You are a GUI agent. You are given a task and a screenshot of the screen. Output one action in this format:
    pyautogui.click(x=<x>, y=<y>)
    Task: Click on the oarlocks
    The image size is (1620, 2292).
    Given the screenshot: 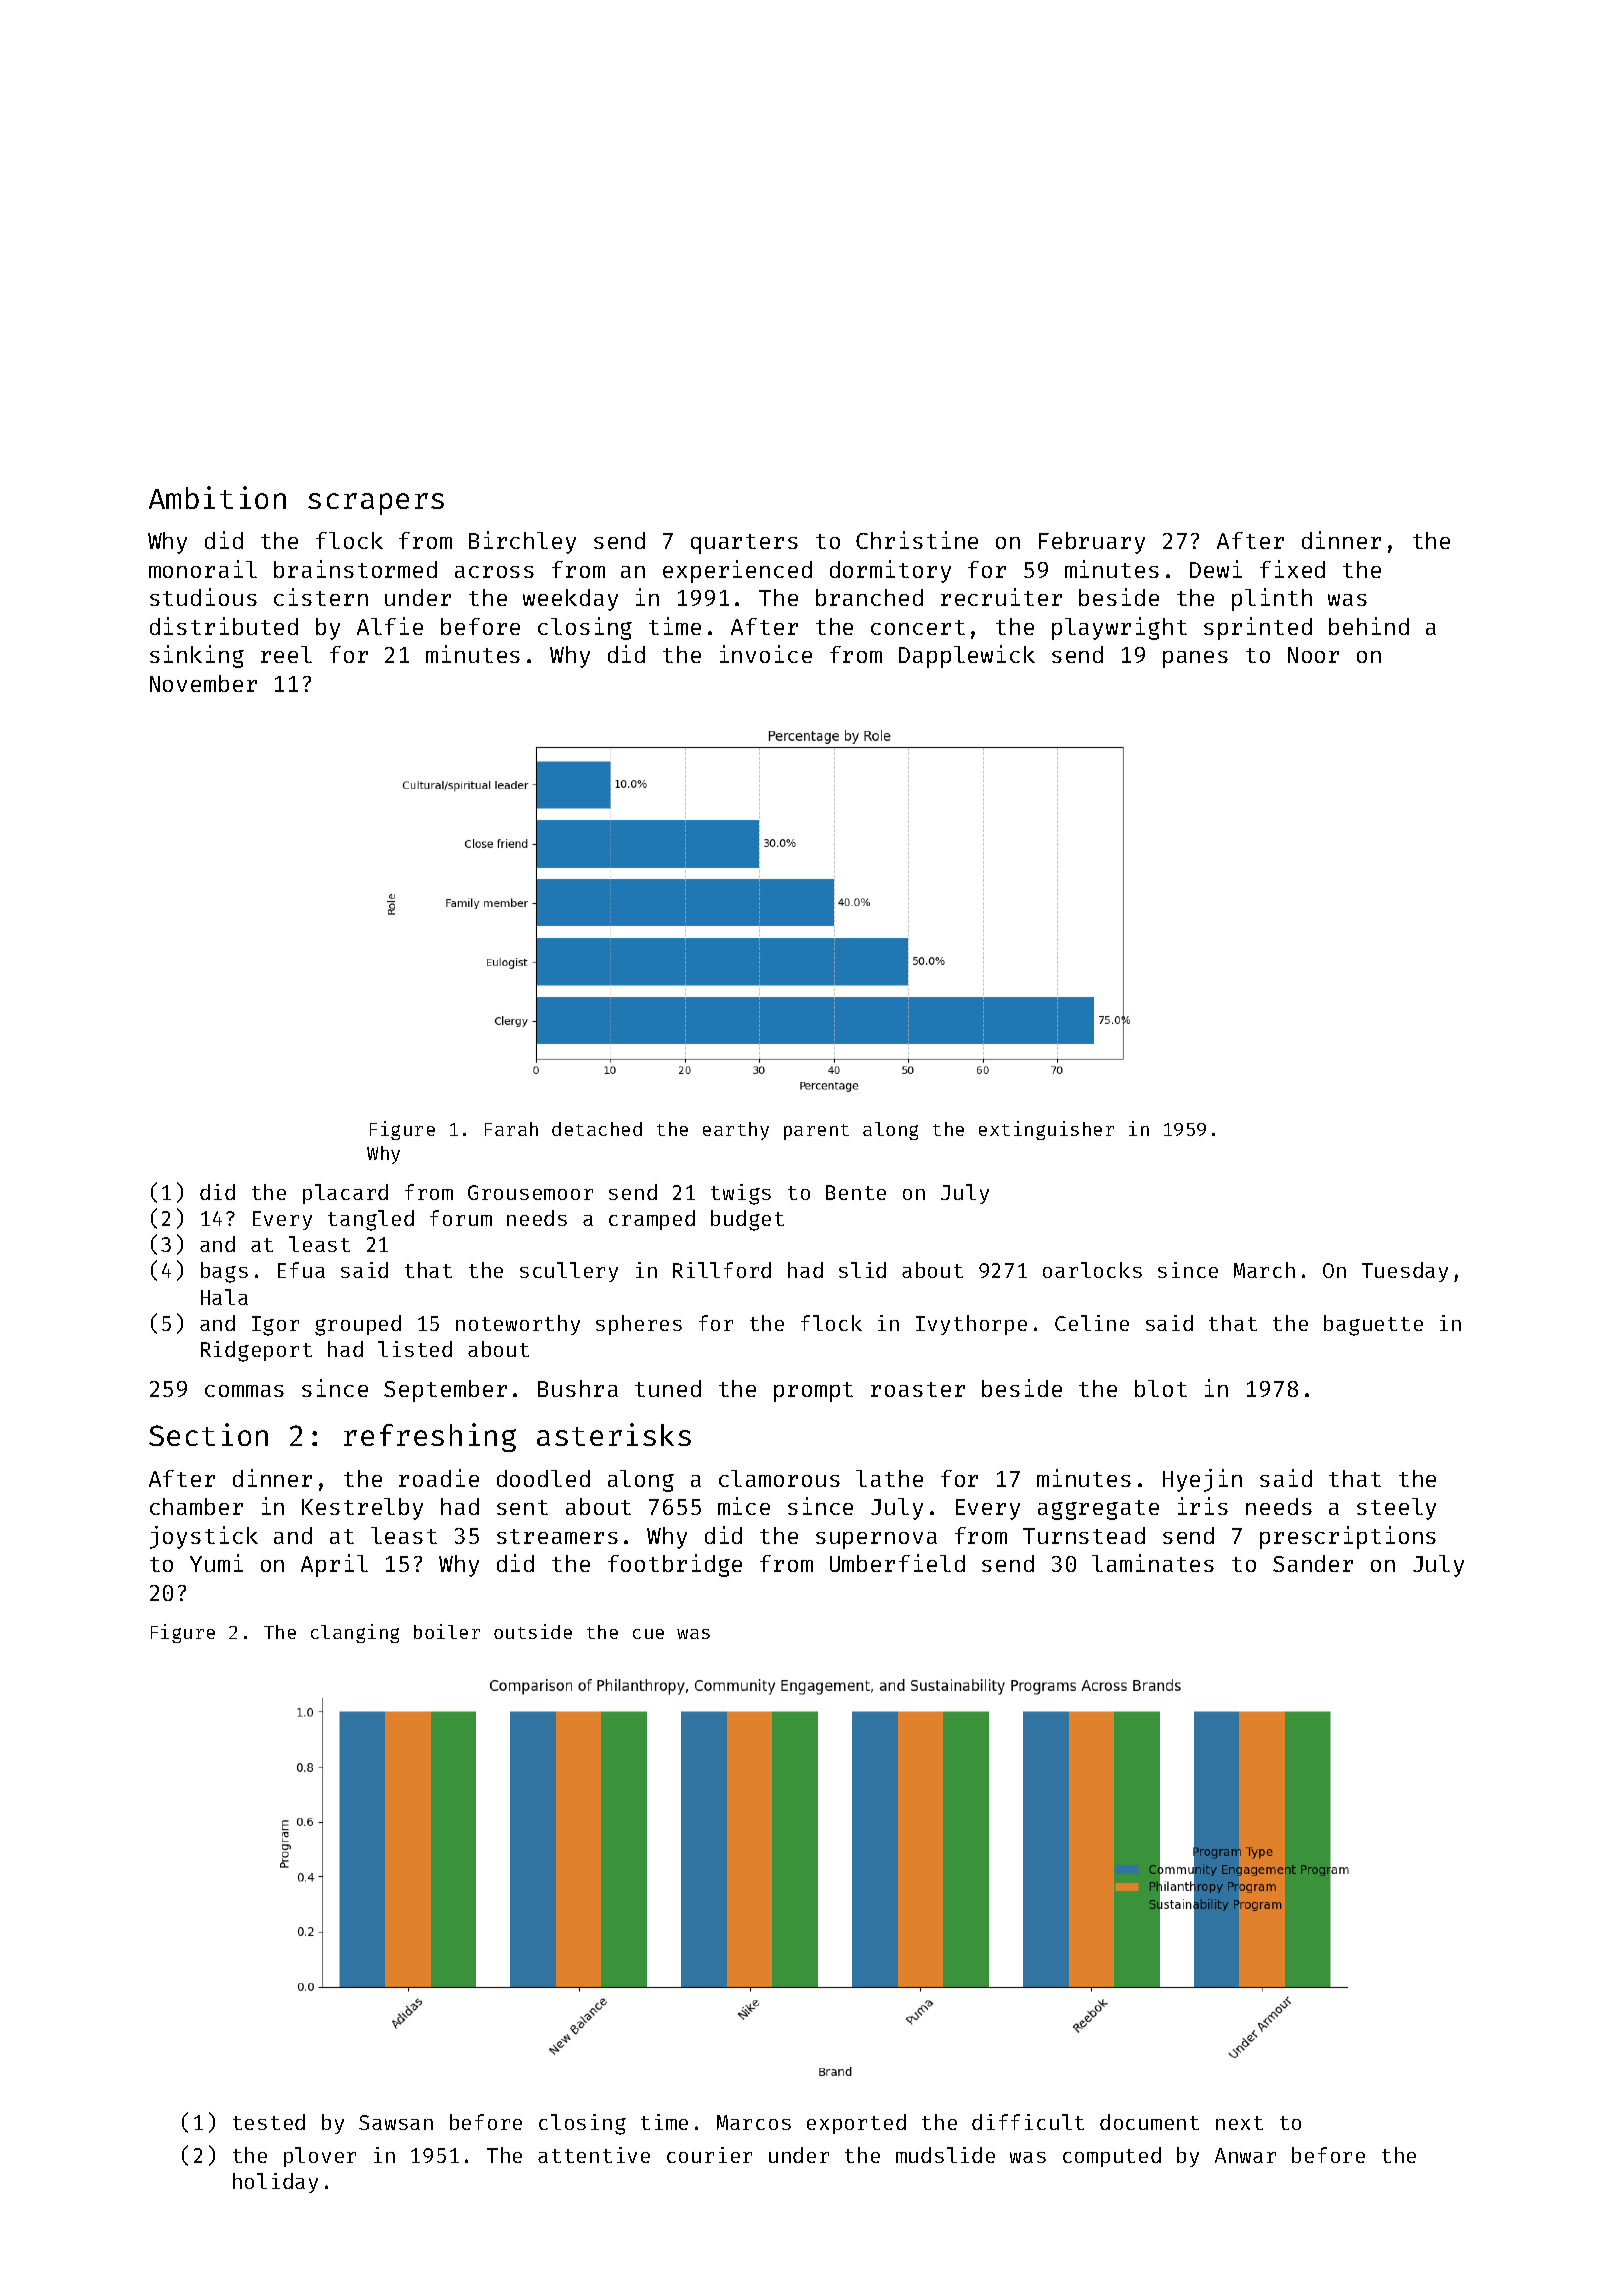 What is the action you would take?
    pyautogui.click(x=1092, y=1270)
